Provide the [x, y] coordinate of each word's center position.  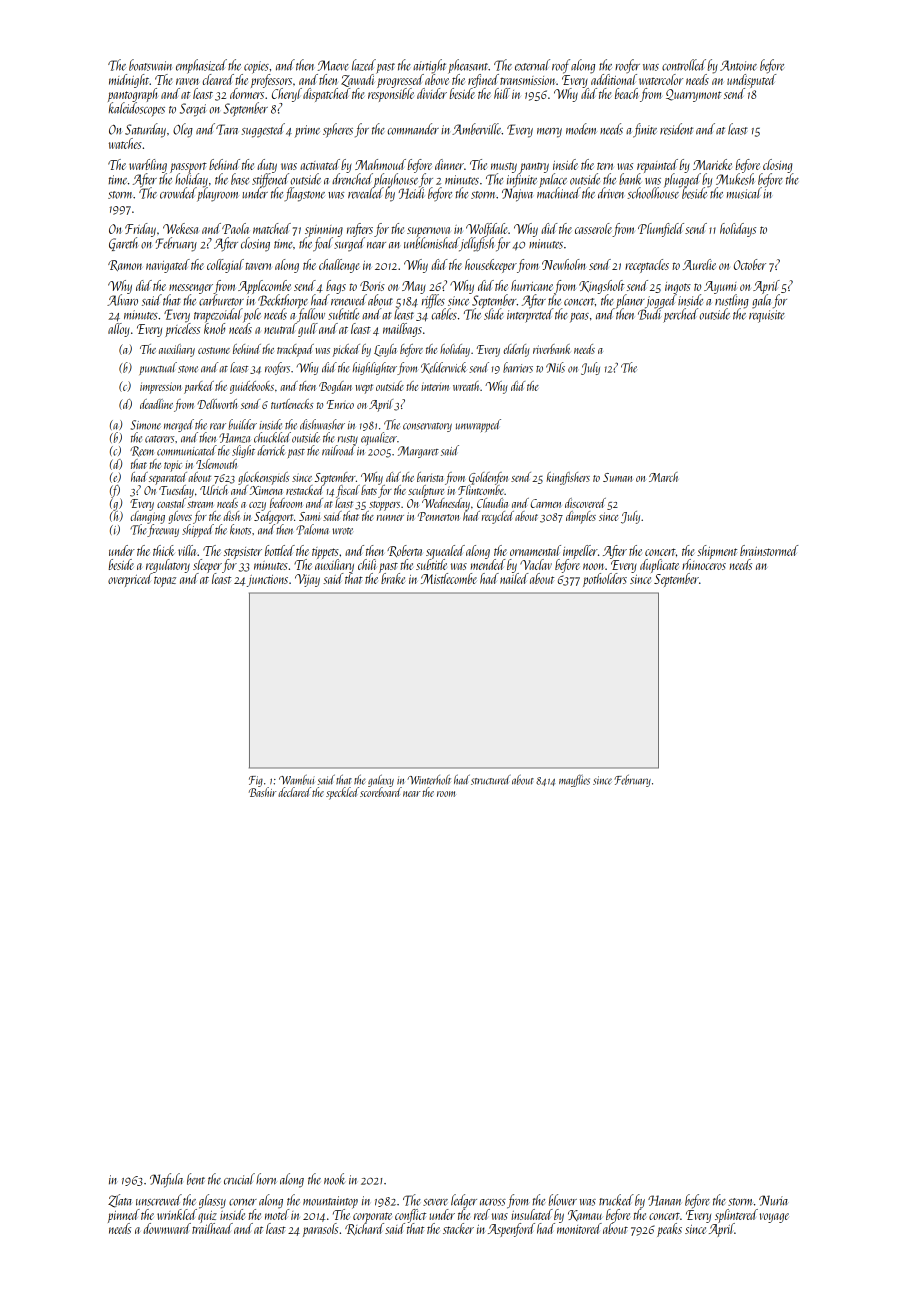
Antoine [738, 65]
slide [494, 314]
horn [266, 1179]
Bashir [262, 792]
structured [490, 780]
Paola [235, 228]
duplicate [659, 566]
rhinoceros [704, 564]
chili [367, 564]
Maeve [333, 65]
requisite [767, 316]
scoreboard [381, 792]
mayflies [574, 780]
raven [187, 81]
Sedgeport [273, 517]
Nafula [166, 1180]
